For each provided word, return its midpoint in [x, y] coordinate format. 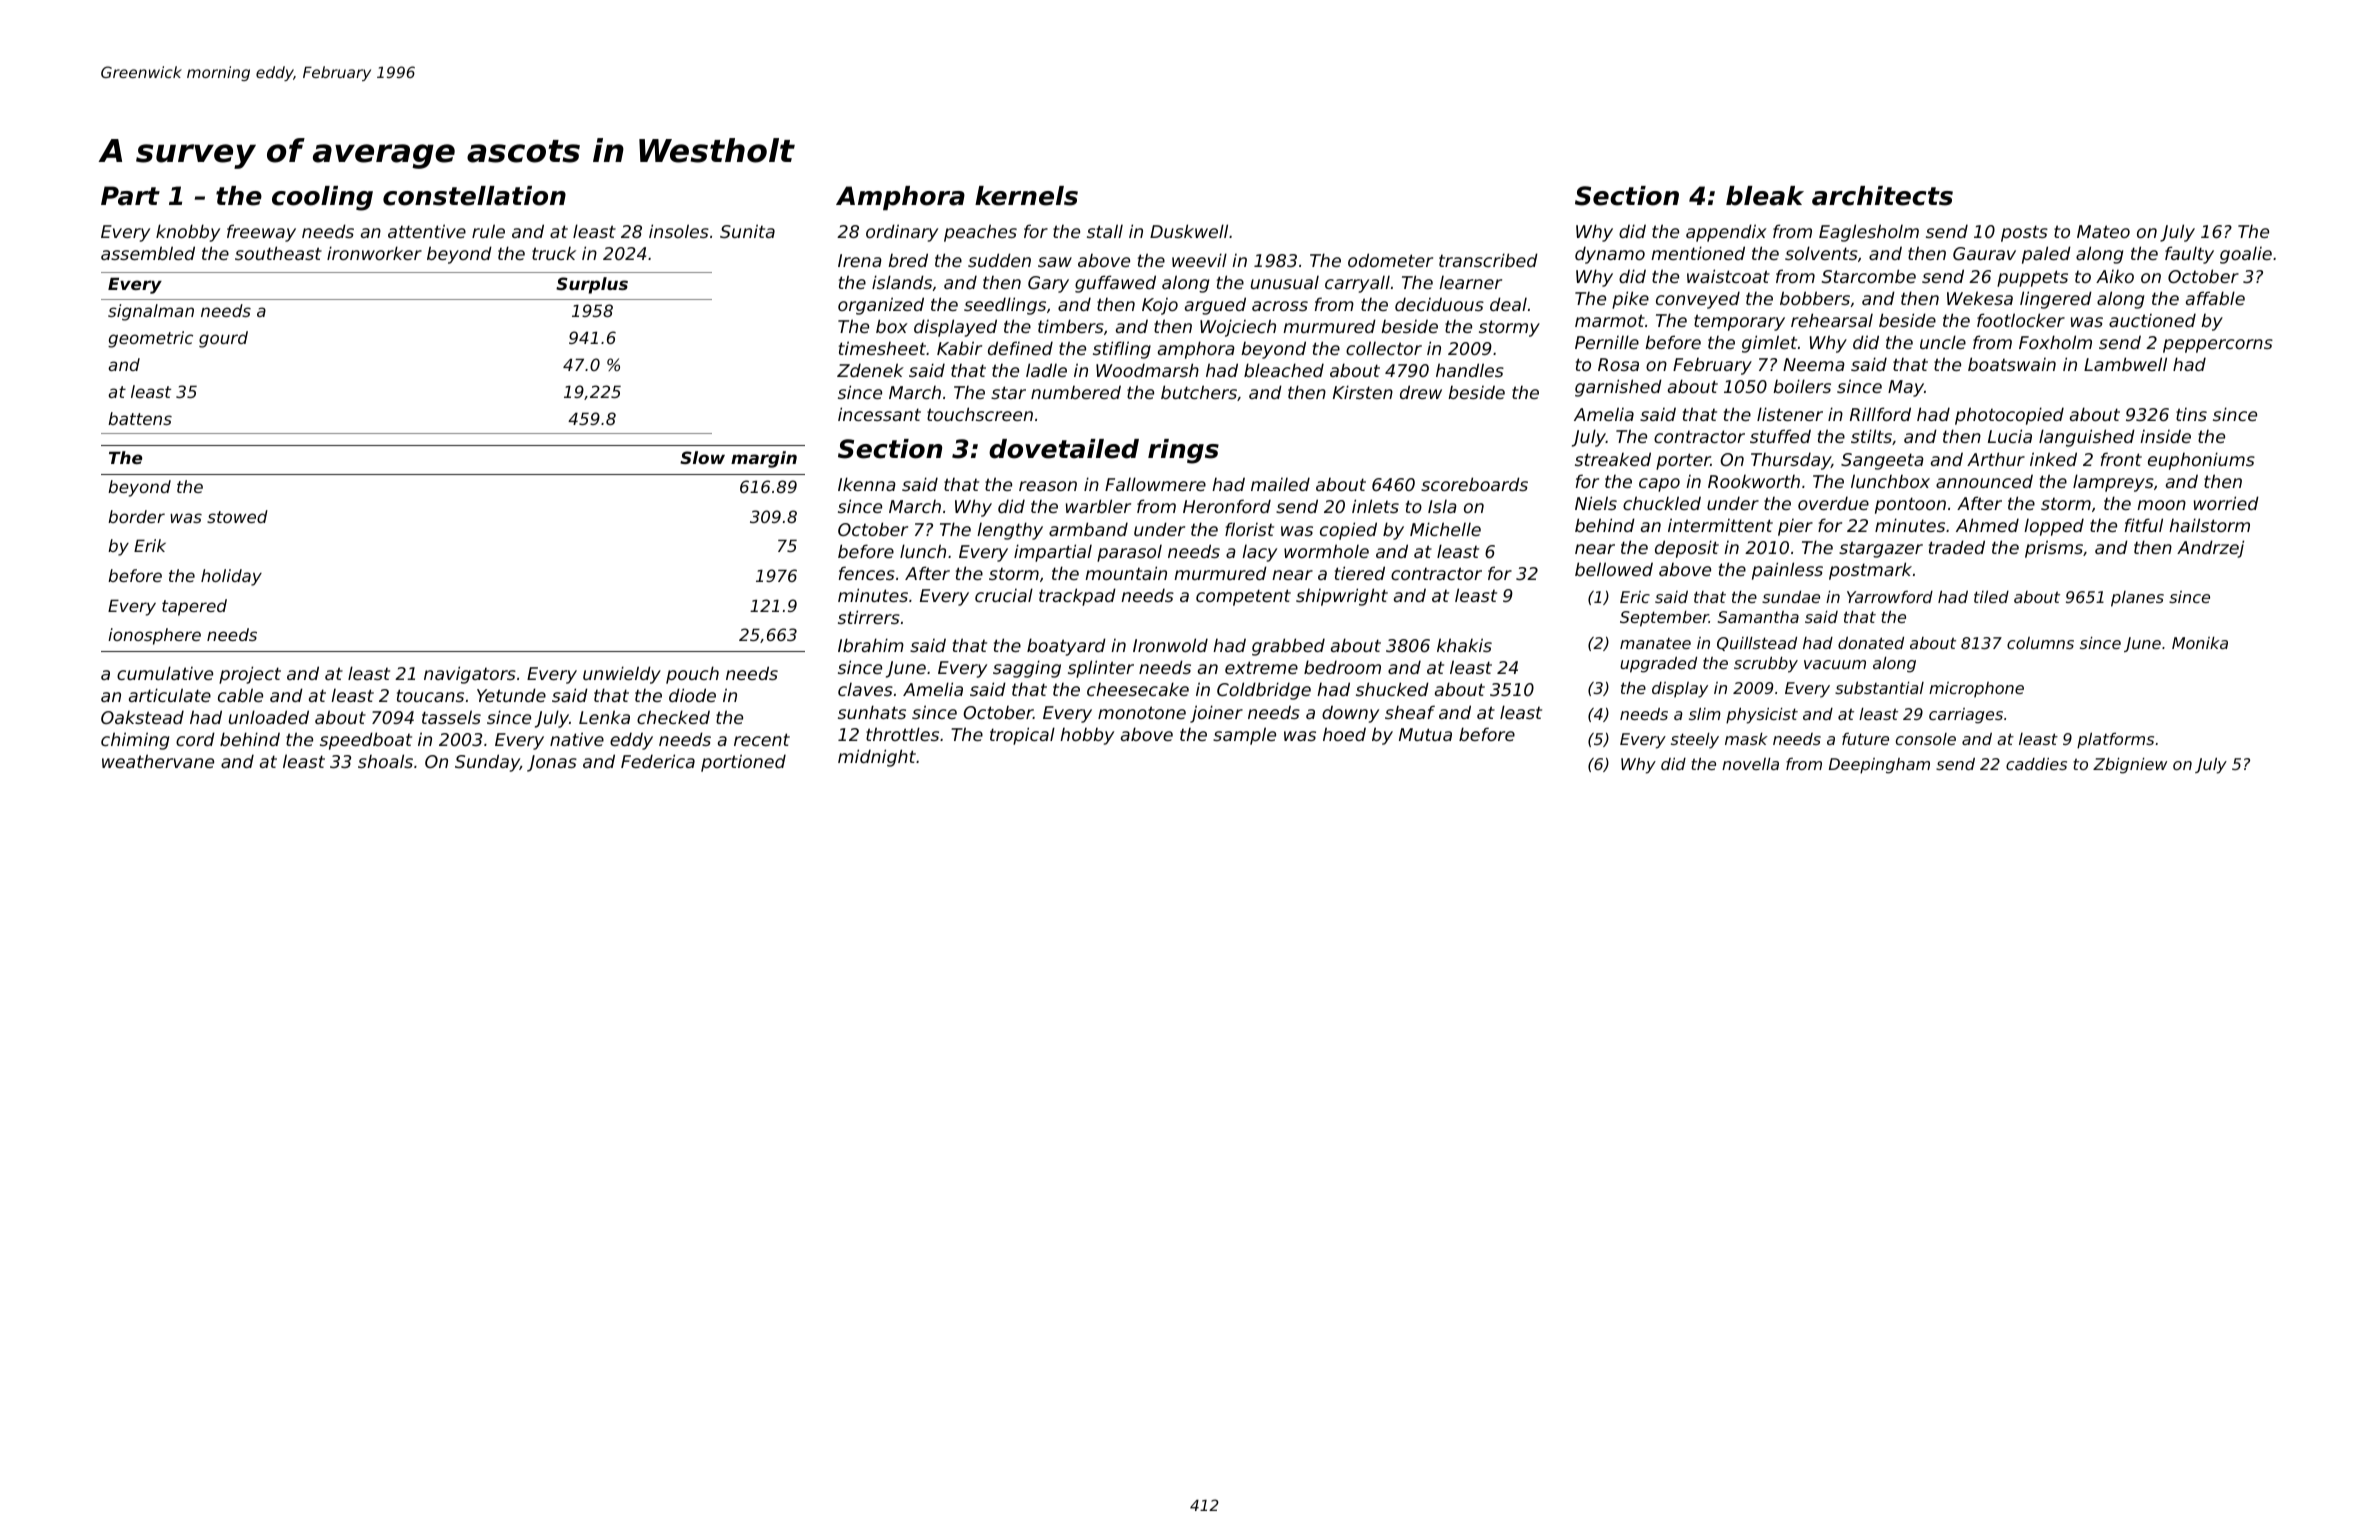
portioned [743, 763]
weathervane [158, 761]
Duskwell [1189, 231]
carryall [1357, 284]
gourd [223, 339]
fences [867, 573]
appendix [1726, 233]
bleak [1765, 196]
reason [1048, 486]
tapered [194, 607]
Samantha [1758, 617]
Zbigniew [2130, 766]
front [2121, 459]
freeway [261, 233]
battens [140, 418]
